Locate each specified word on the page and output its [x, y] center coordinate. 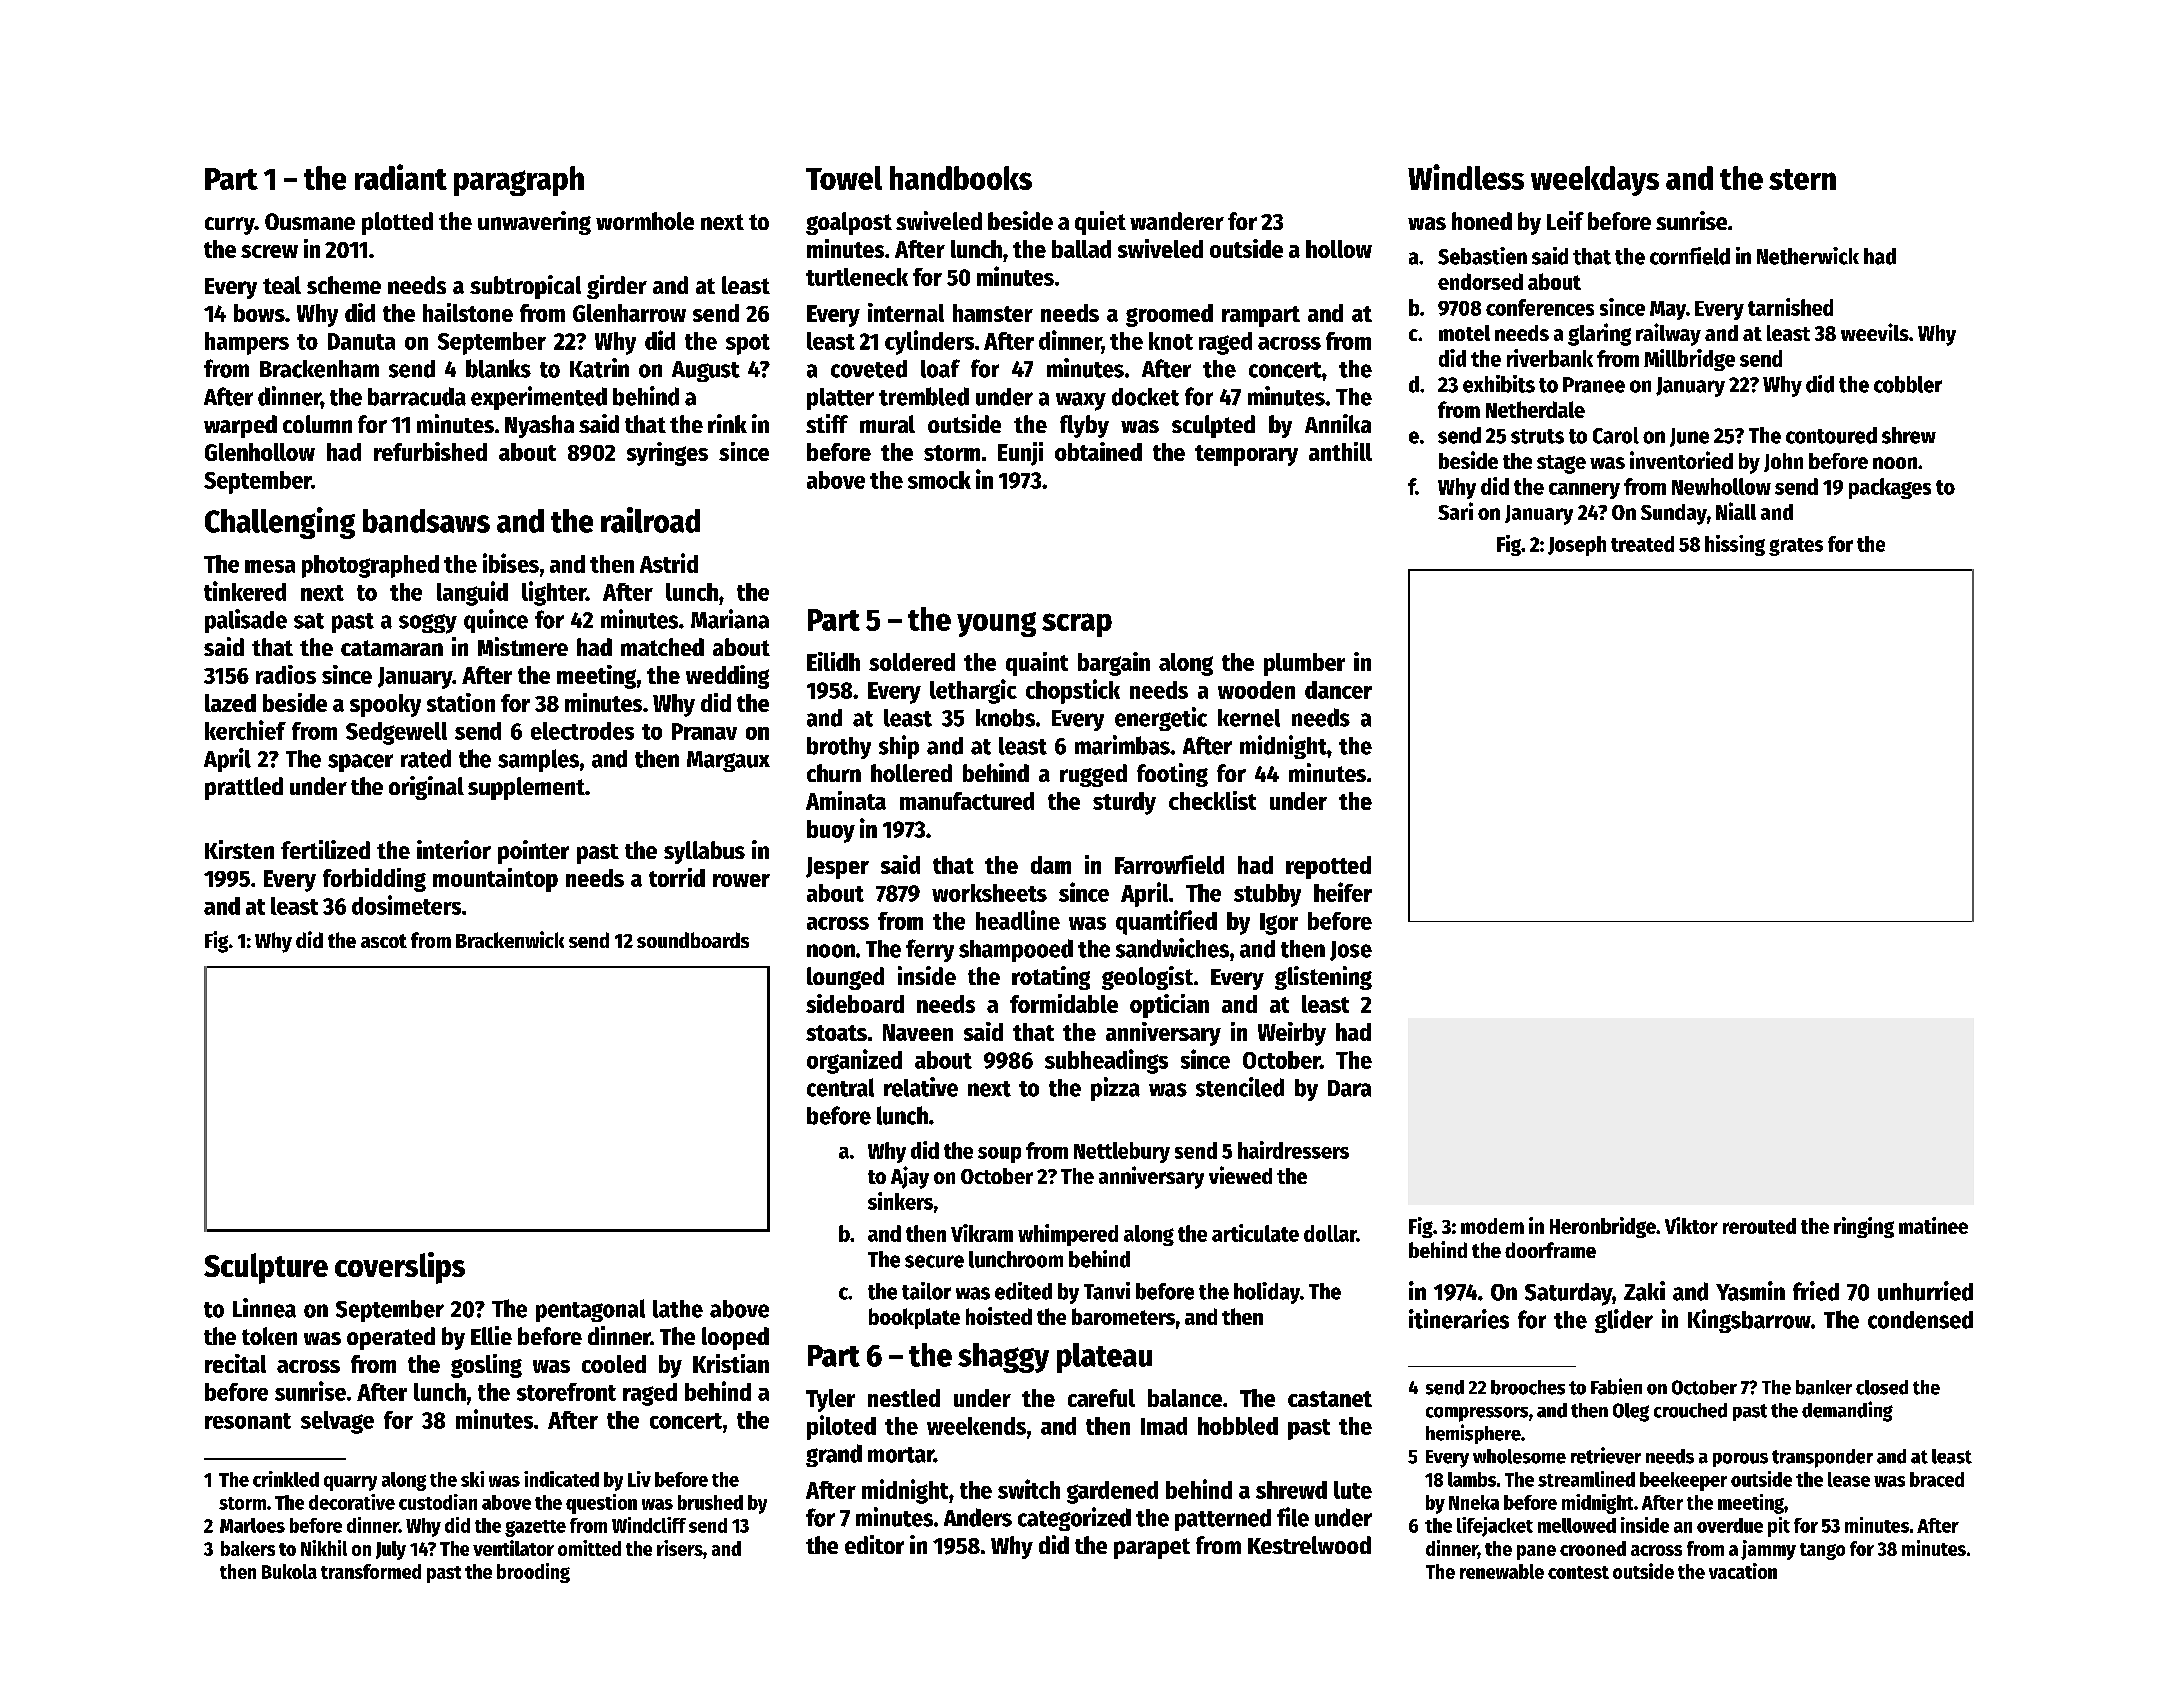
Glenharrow [629, 313]
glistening [1323, 978]
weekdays [1595, 181]
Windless [1466, 177]
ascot [384, 941]
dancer [1338, 690]
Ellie [491, 1335]
